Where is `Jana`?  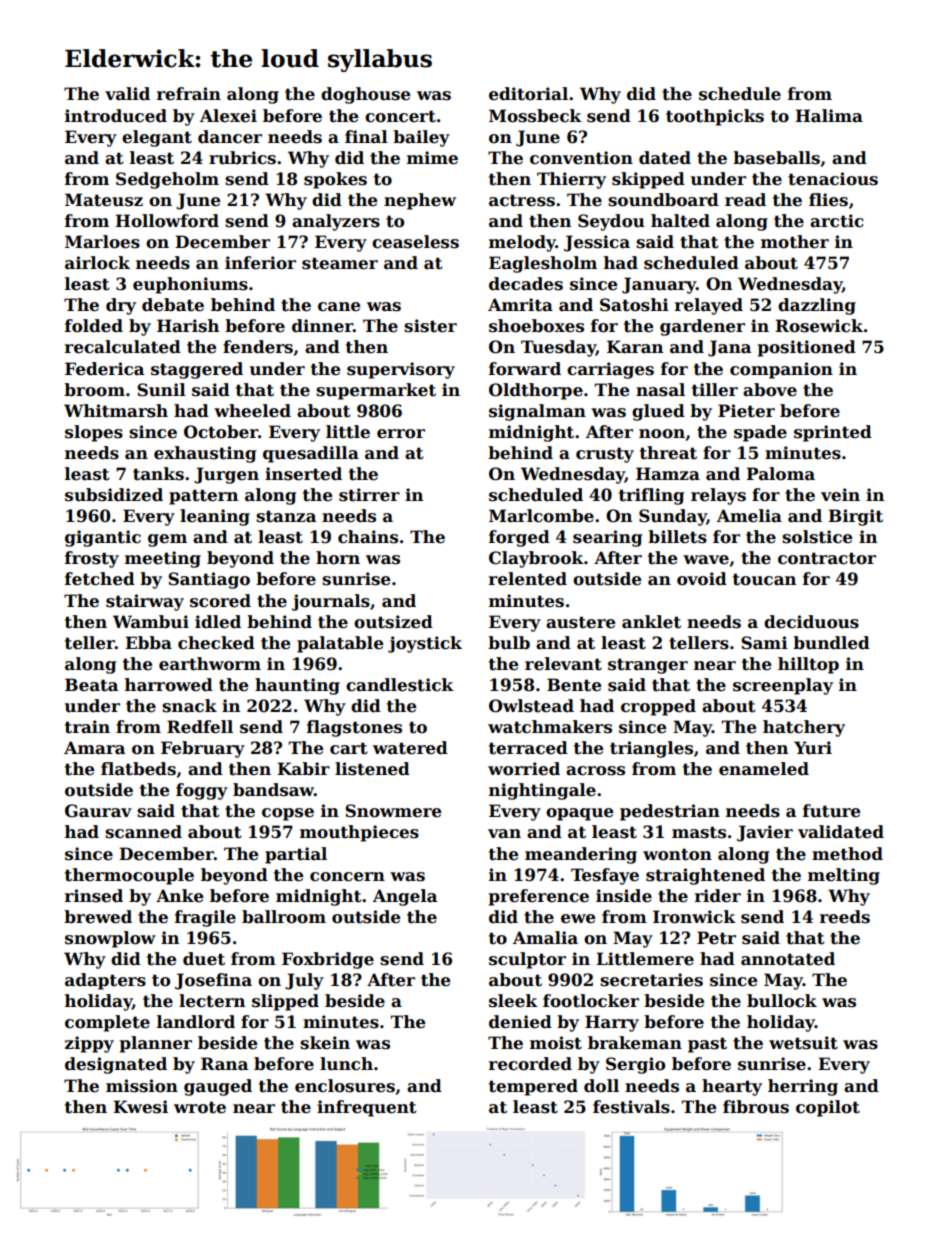
Jana is located at coordinates (729, 348).
